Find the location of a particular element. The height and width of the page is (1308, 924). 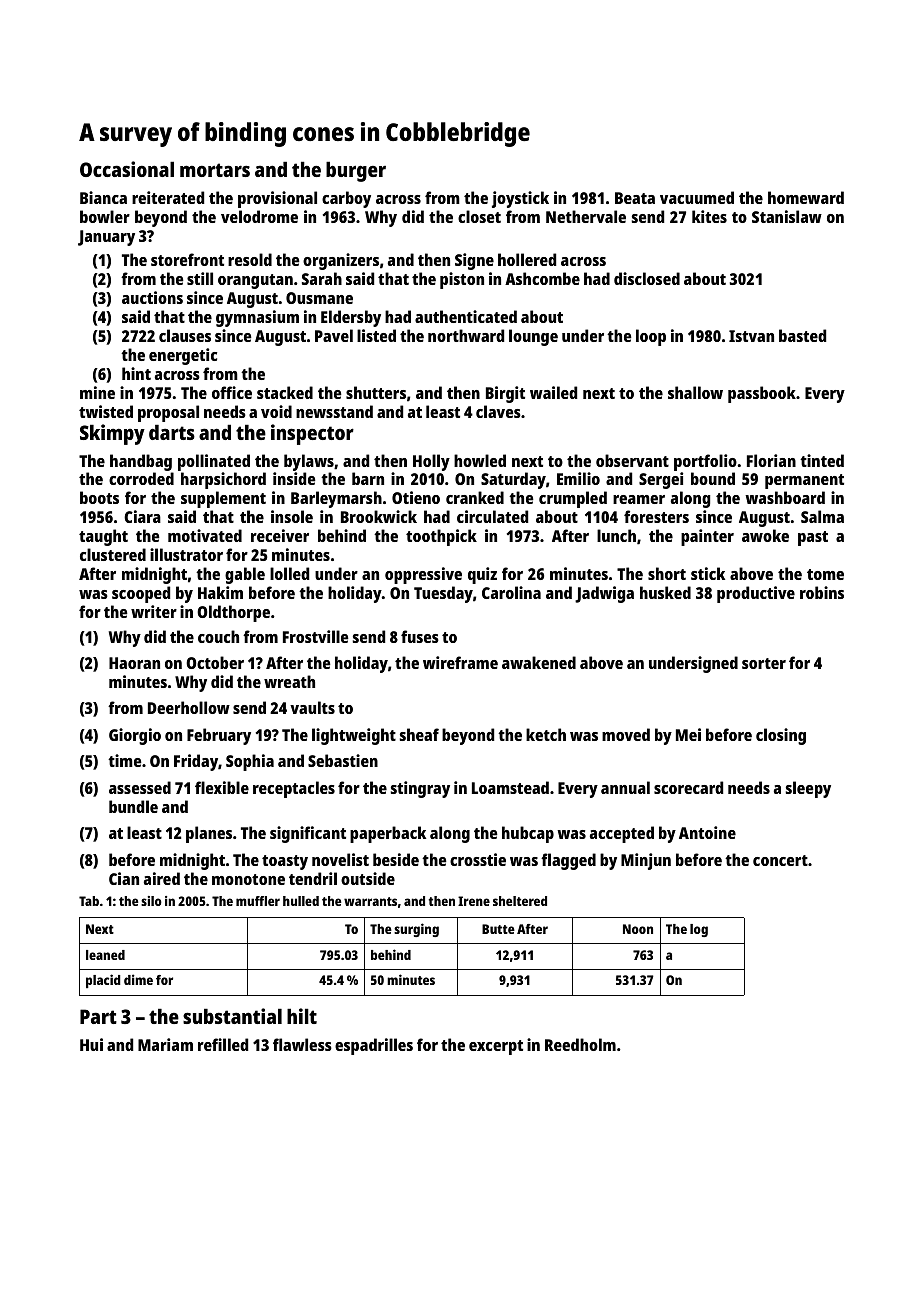

hollered is located at coordinates (527, 259).
